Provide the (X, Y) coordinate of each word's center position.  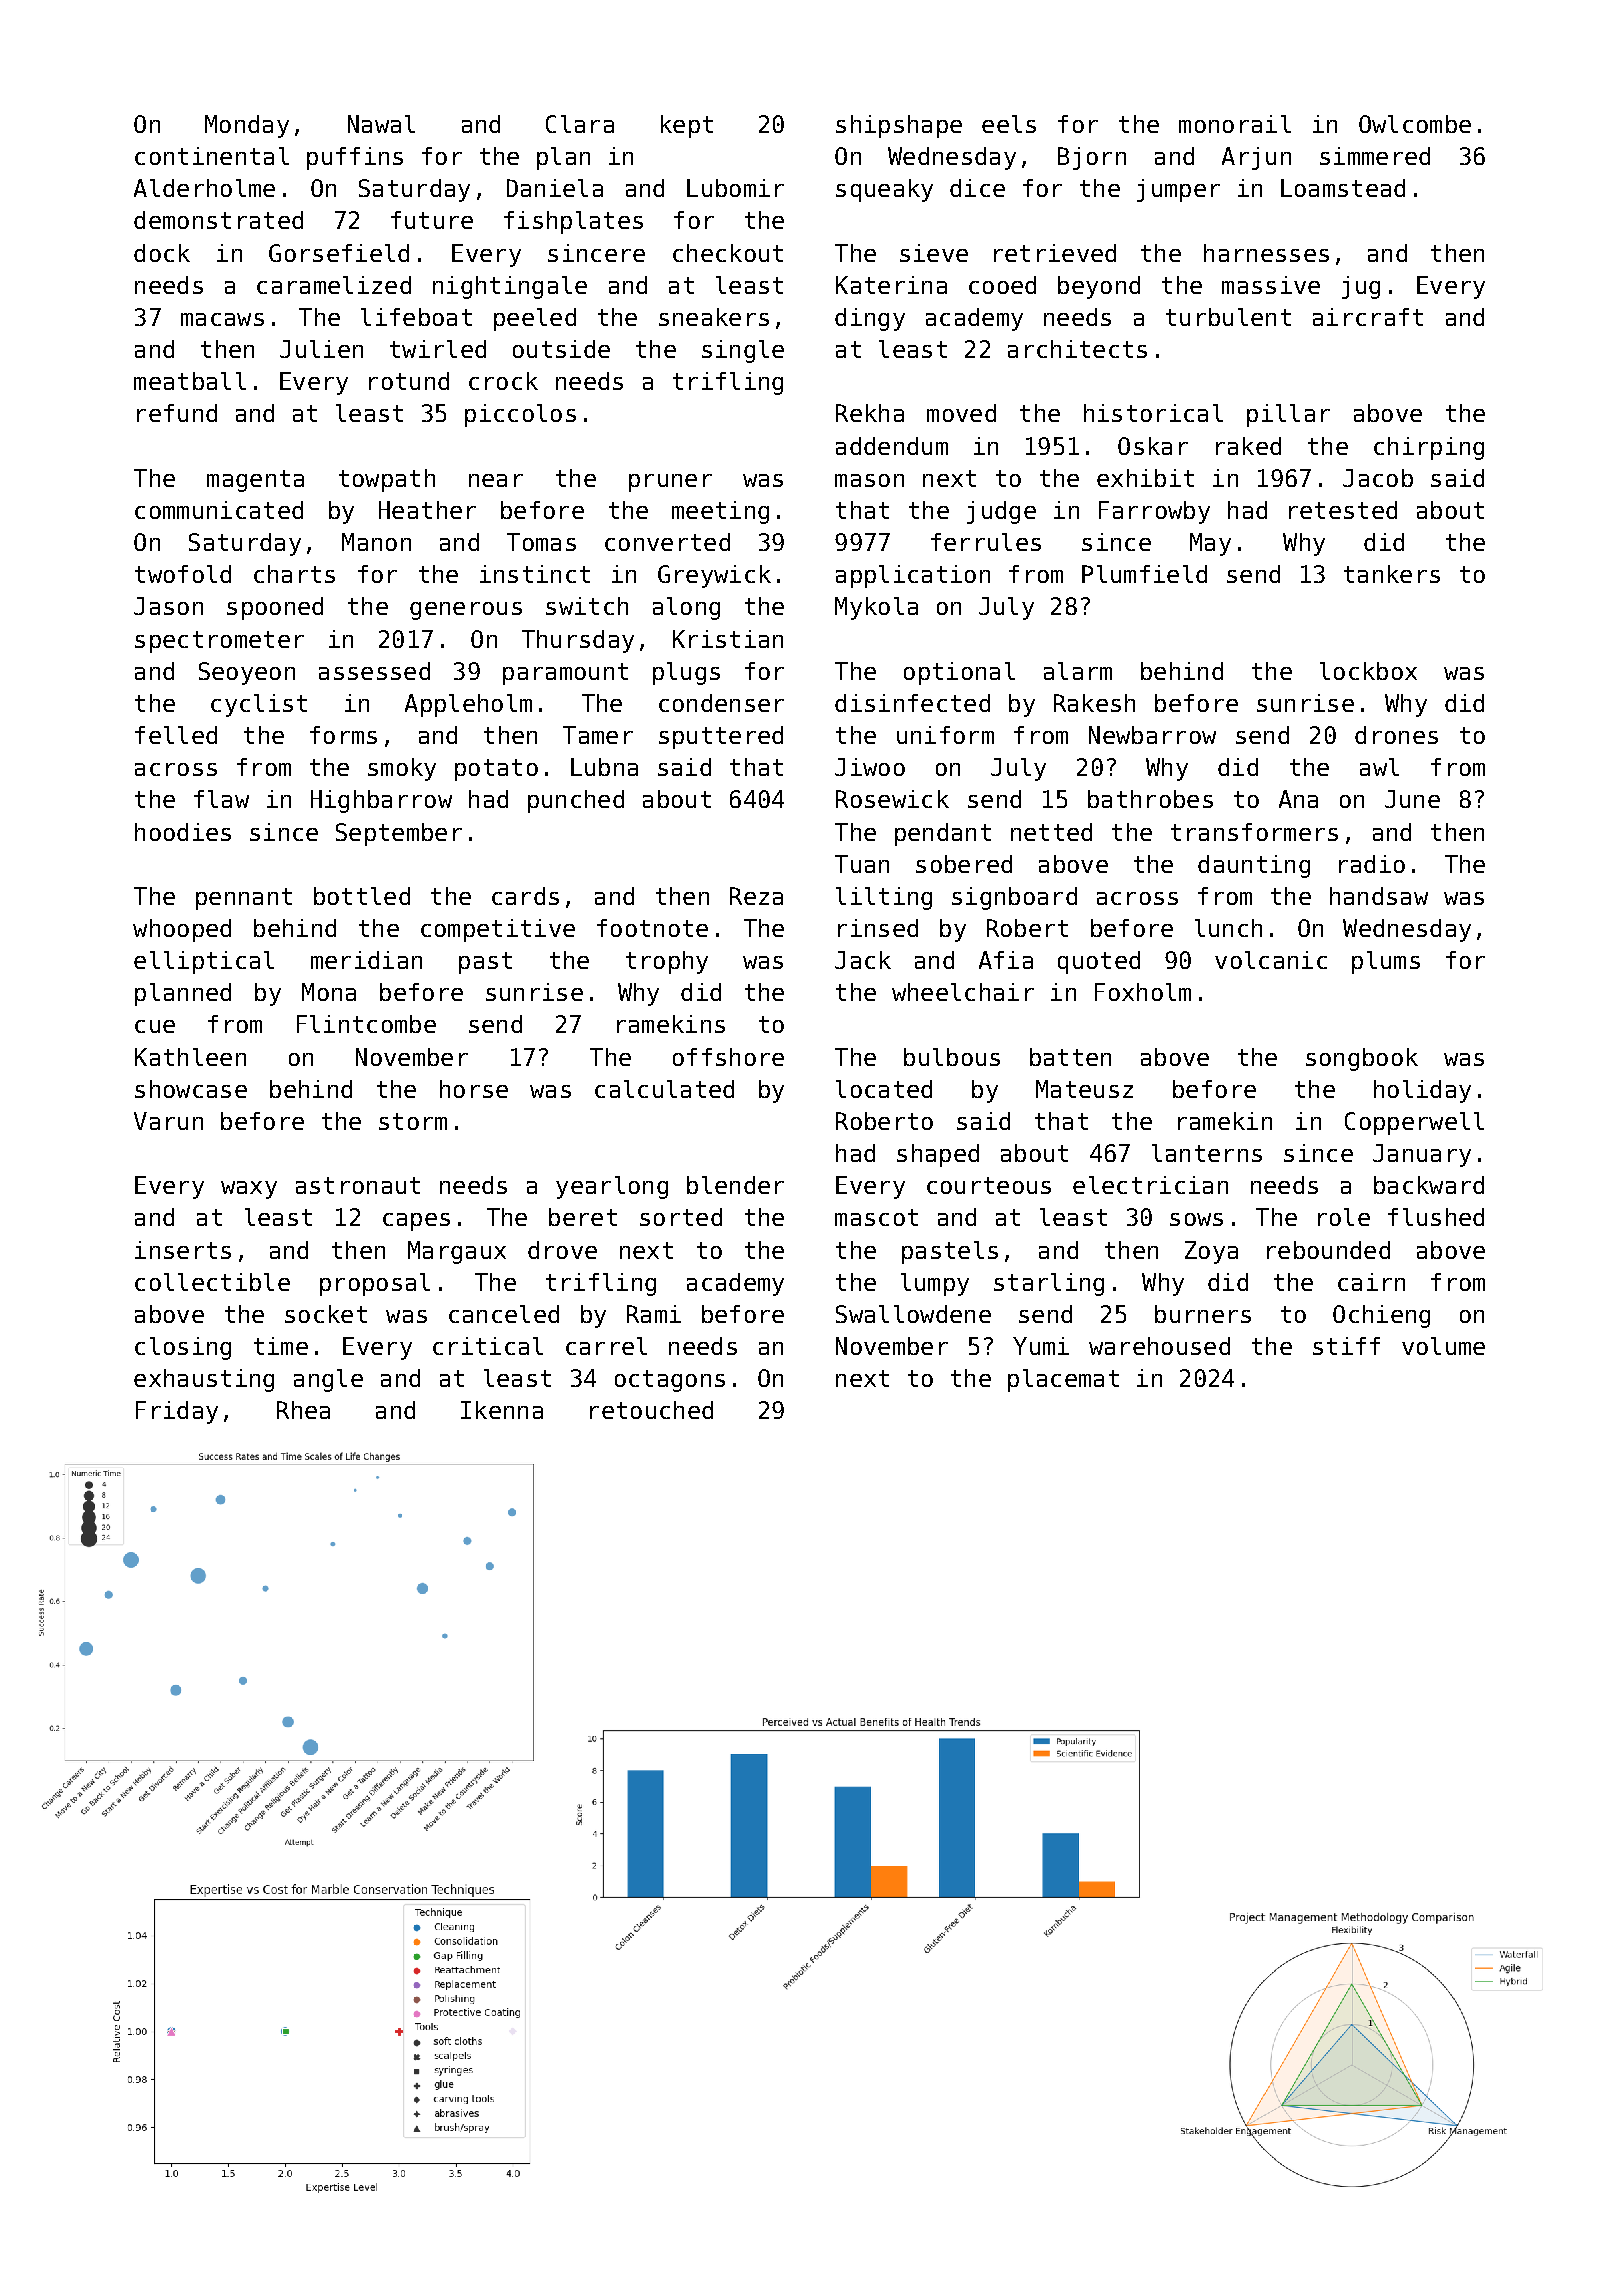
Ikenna (502, 1410)
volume (1443, 1346)
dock (162, 253)
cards (525, 896)
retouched (651, 1410)
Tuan (862, 864)
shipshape (899, 126)
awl (1379, 767)
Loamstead (1343, 188)
